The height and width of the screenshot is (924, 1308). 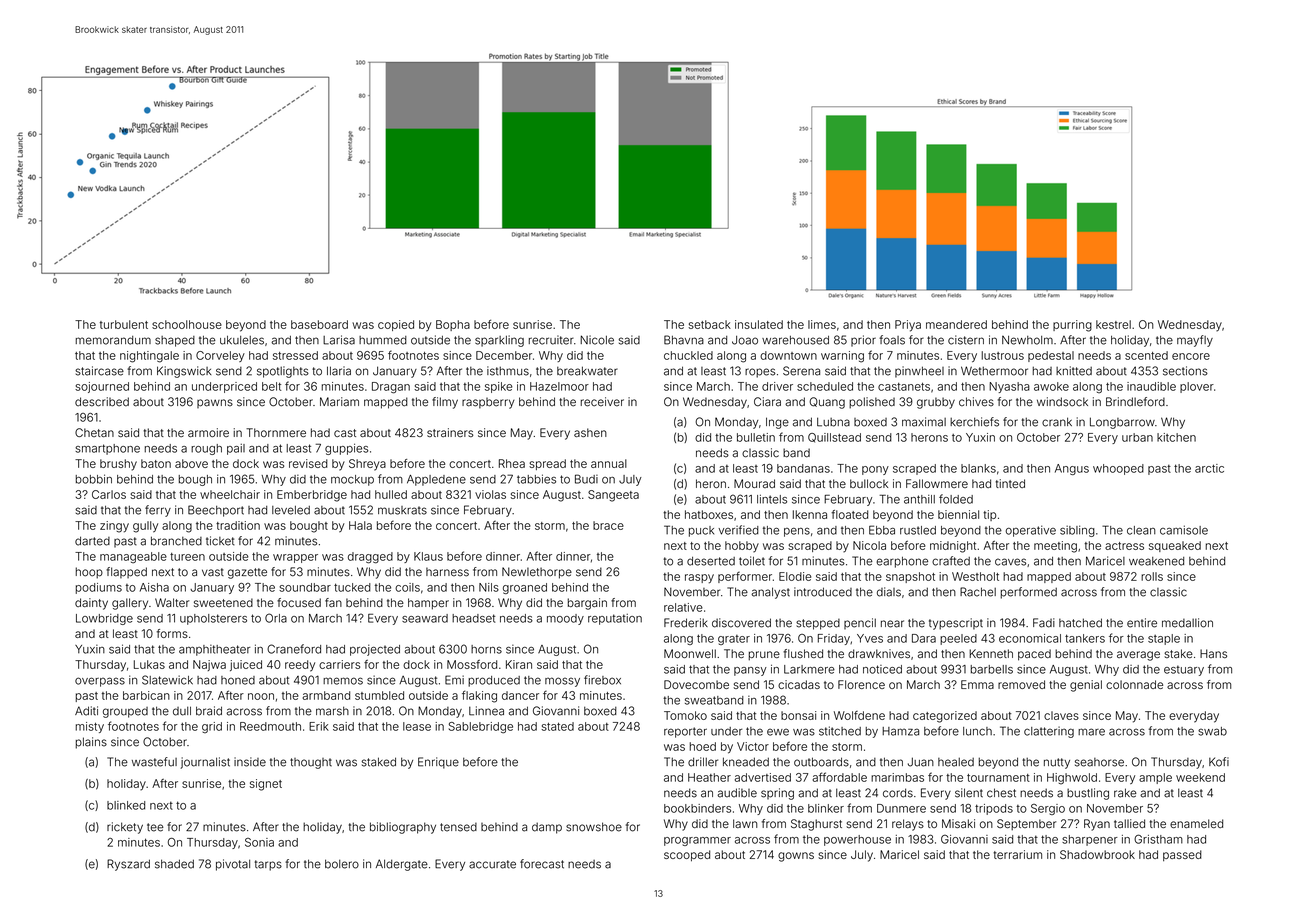 What do you see at coordinates (209, 711) in the screenshot?
I see `braid` at bounding box center [209, 711].
